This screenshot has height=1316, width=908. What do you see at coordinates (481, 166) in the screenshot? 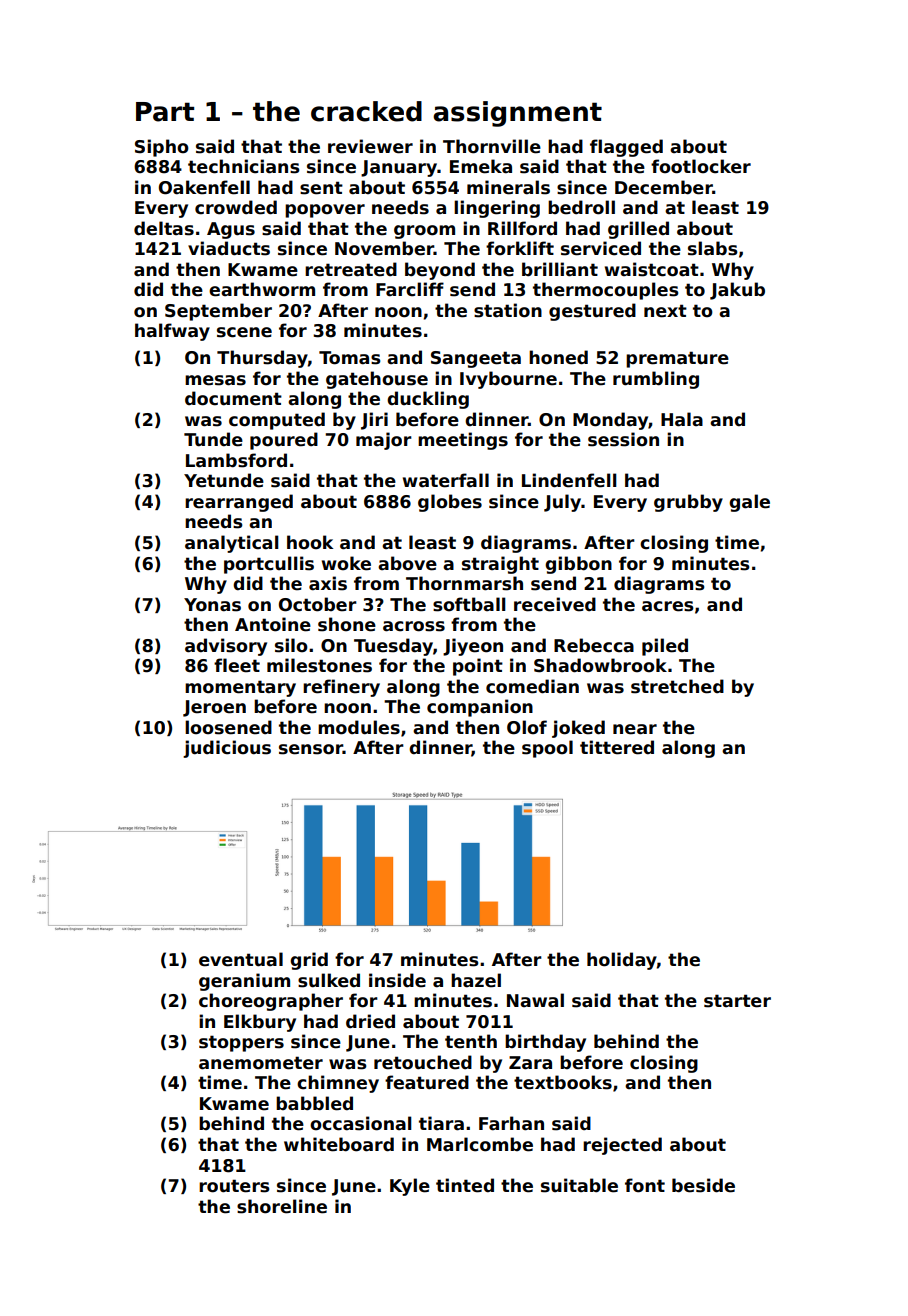
I see `Emeka` at bounding box center [481, 166].
